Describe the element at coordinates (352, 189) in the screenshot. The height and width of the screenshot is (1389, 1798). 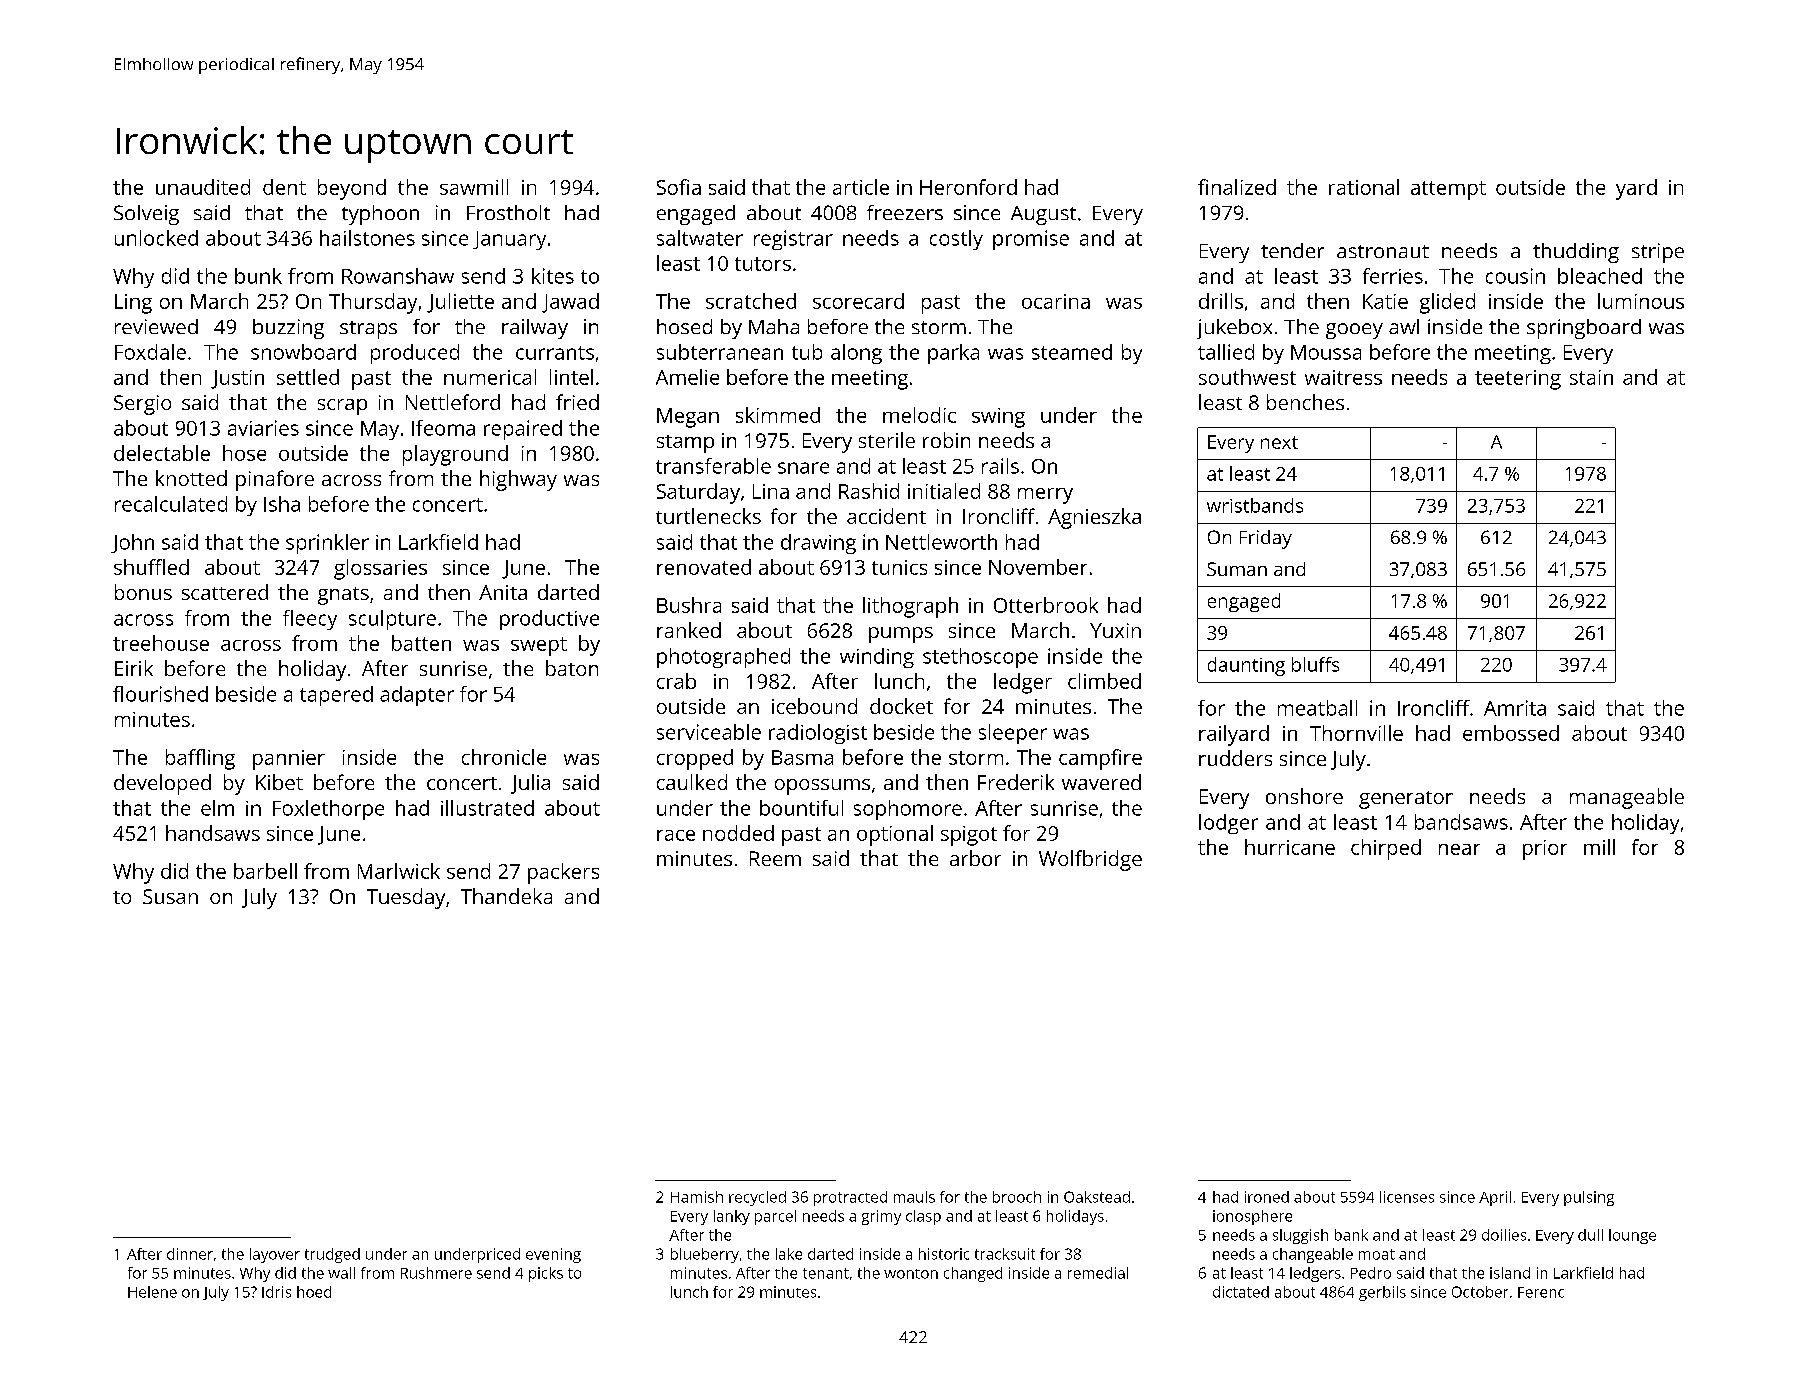
I see `beyond` at that location.
